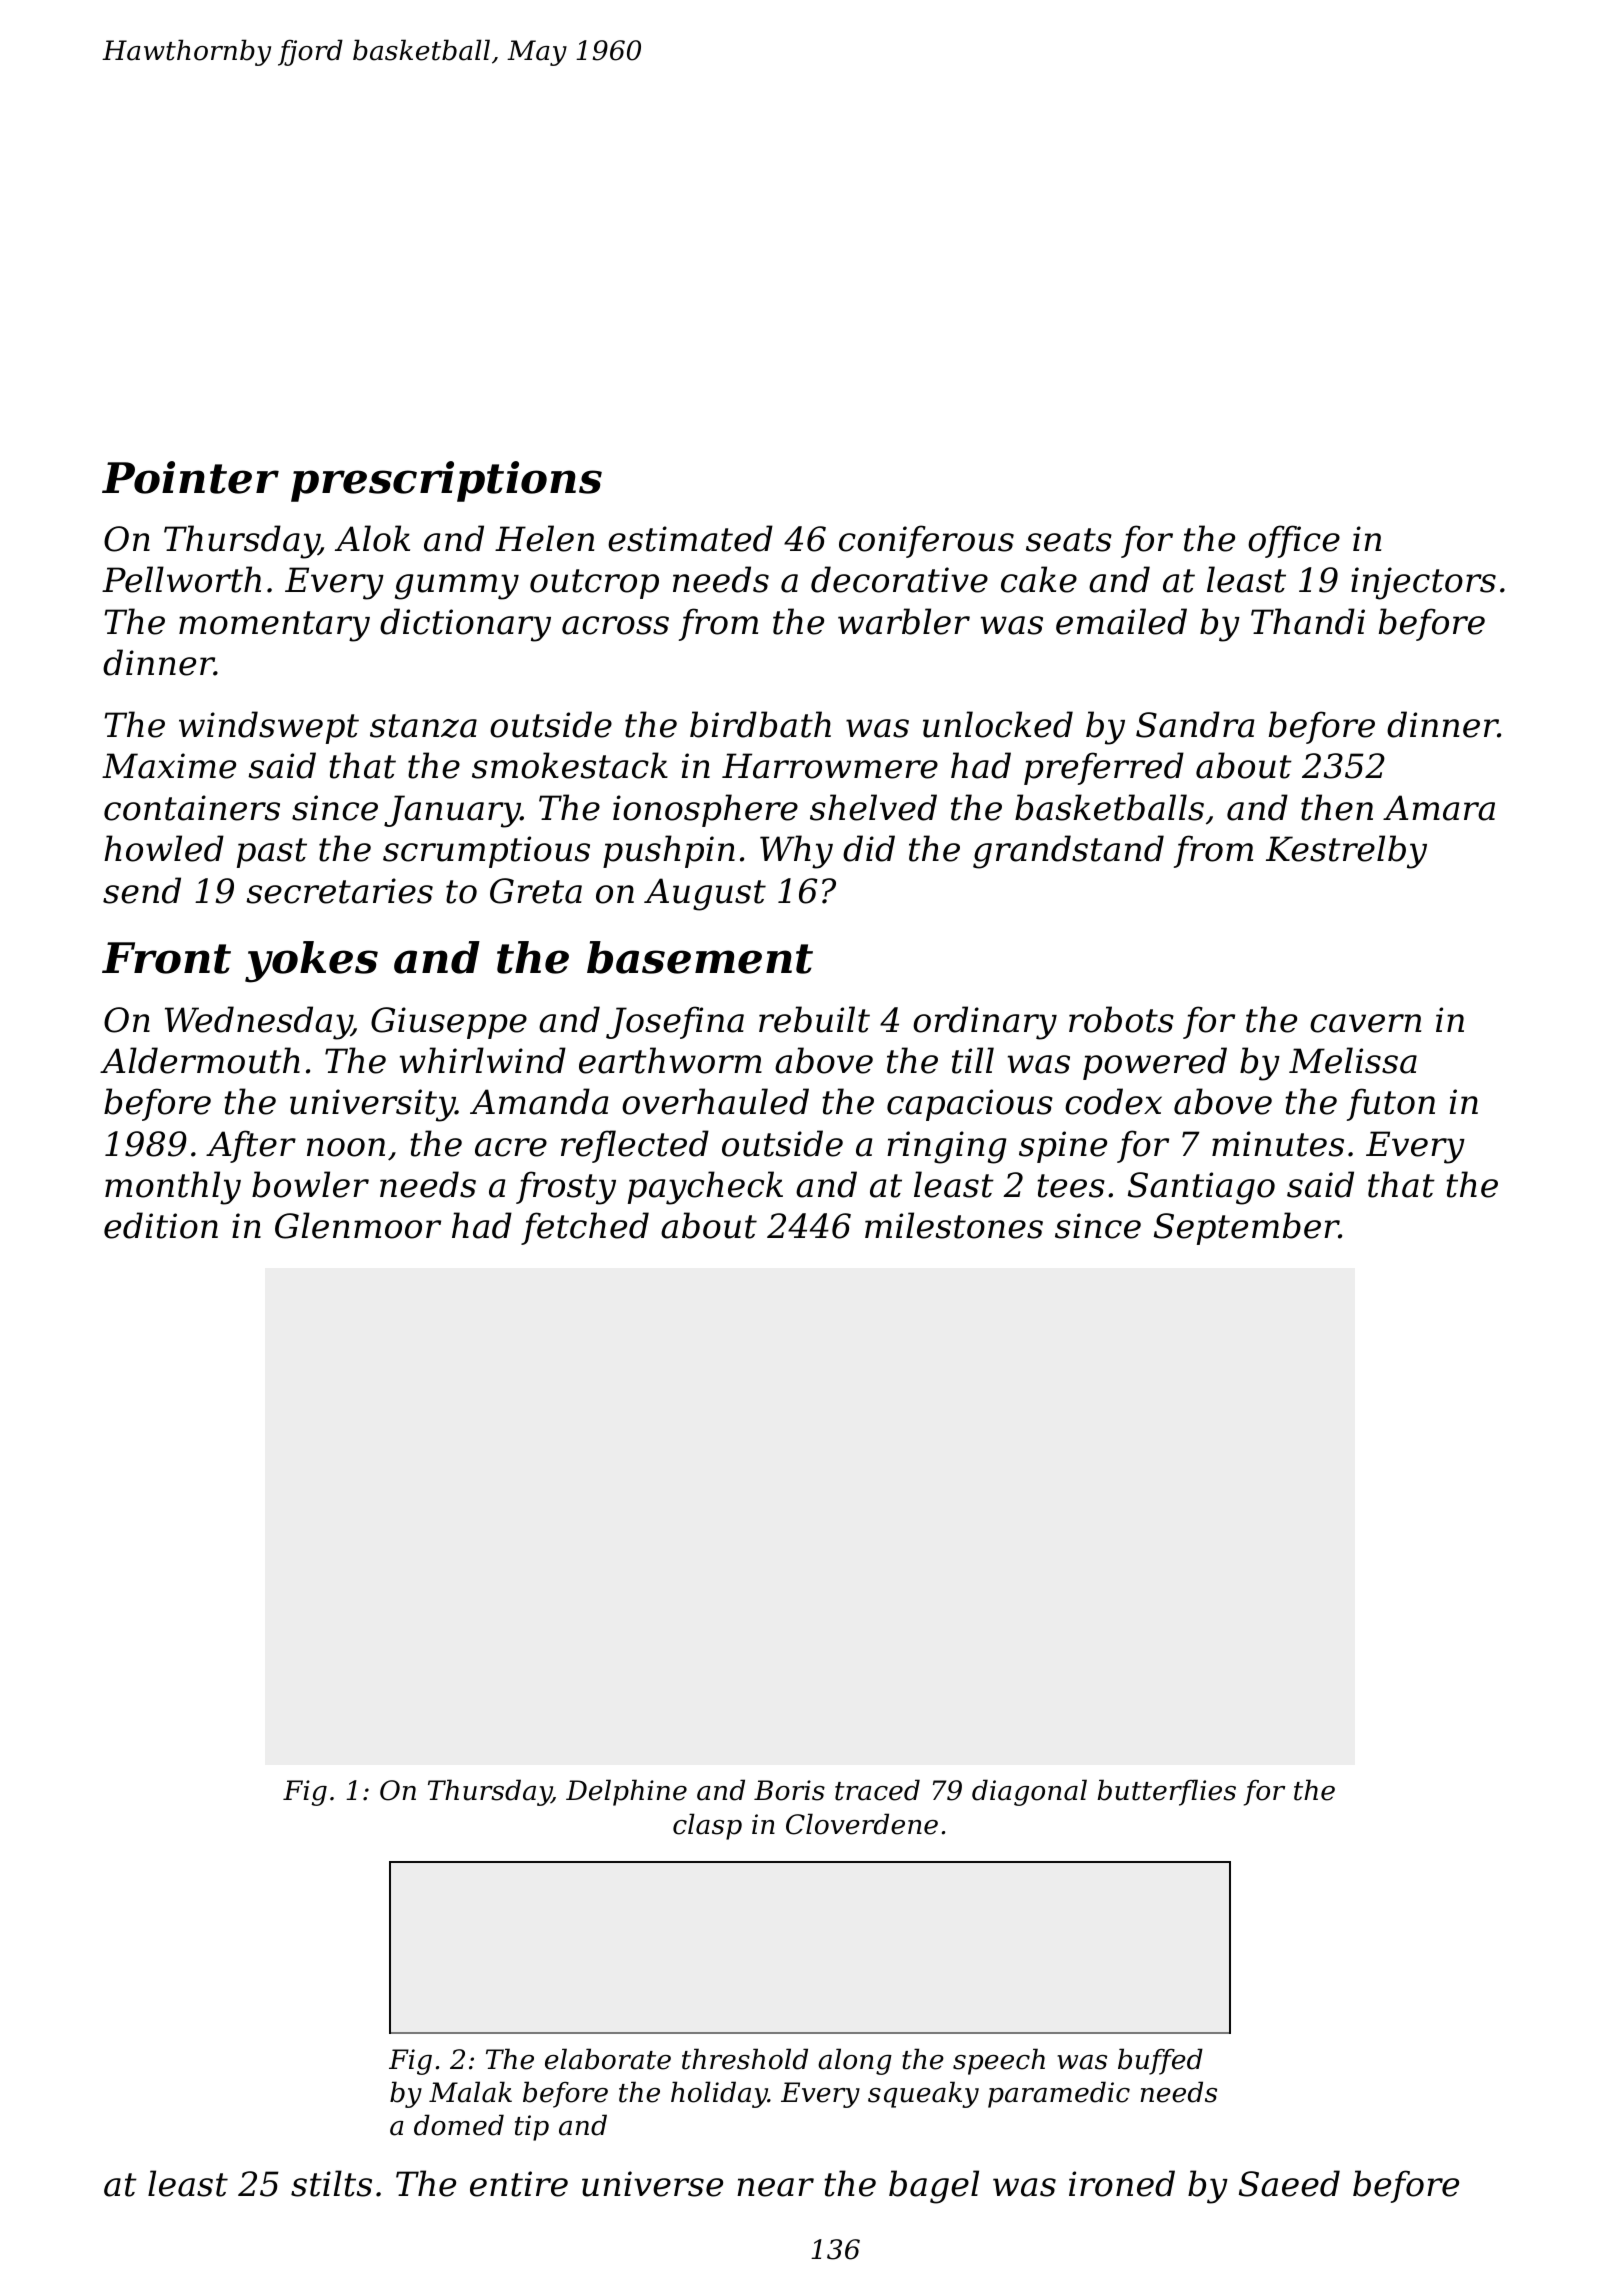 This screenshot has height=2292, width=1620. What do you see at coordinates (862, 1824) in the screenshot?
I see `Cloverdene` at bounding box center [862, 1824].
